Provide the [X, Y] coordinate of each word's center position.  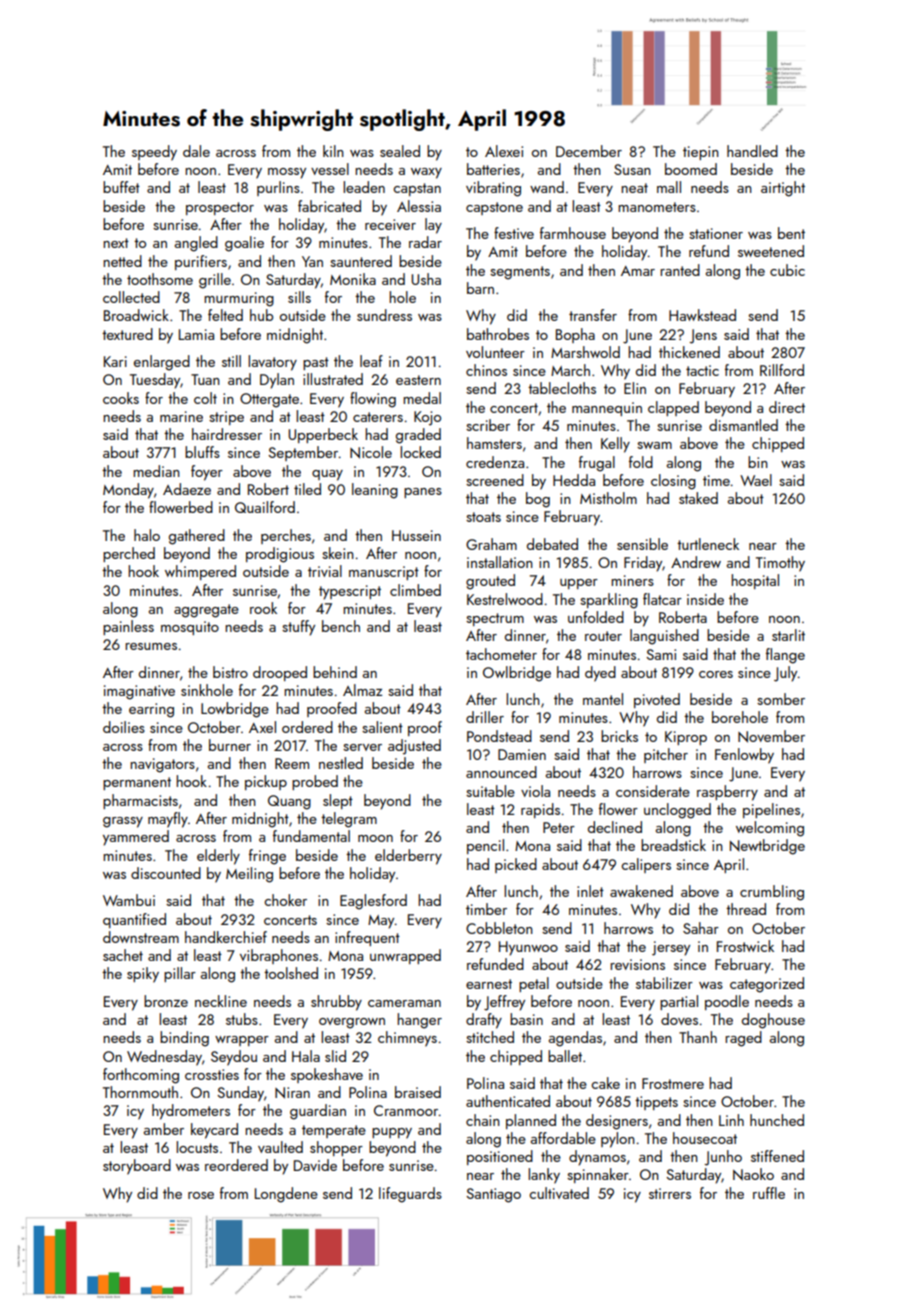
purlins [278, 188]
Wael [756, 480]
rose [201, 1195]
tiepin [701, 153]
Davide [315, 1165]
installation [500, 562]
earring [151, 710]
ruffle [769, 1193]
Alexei [504, 151]
